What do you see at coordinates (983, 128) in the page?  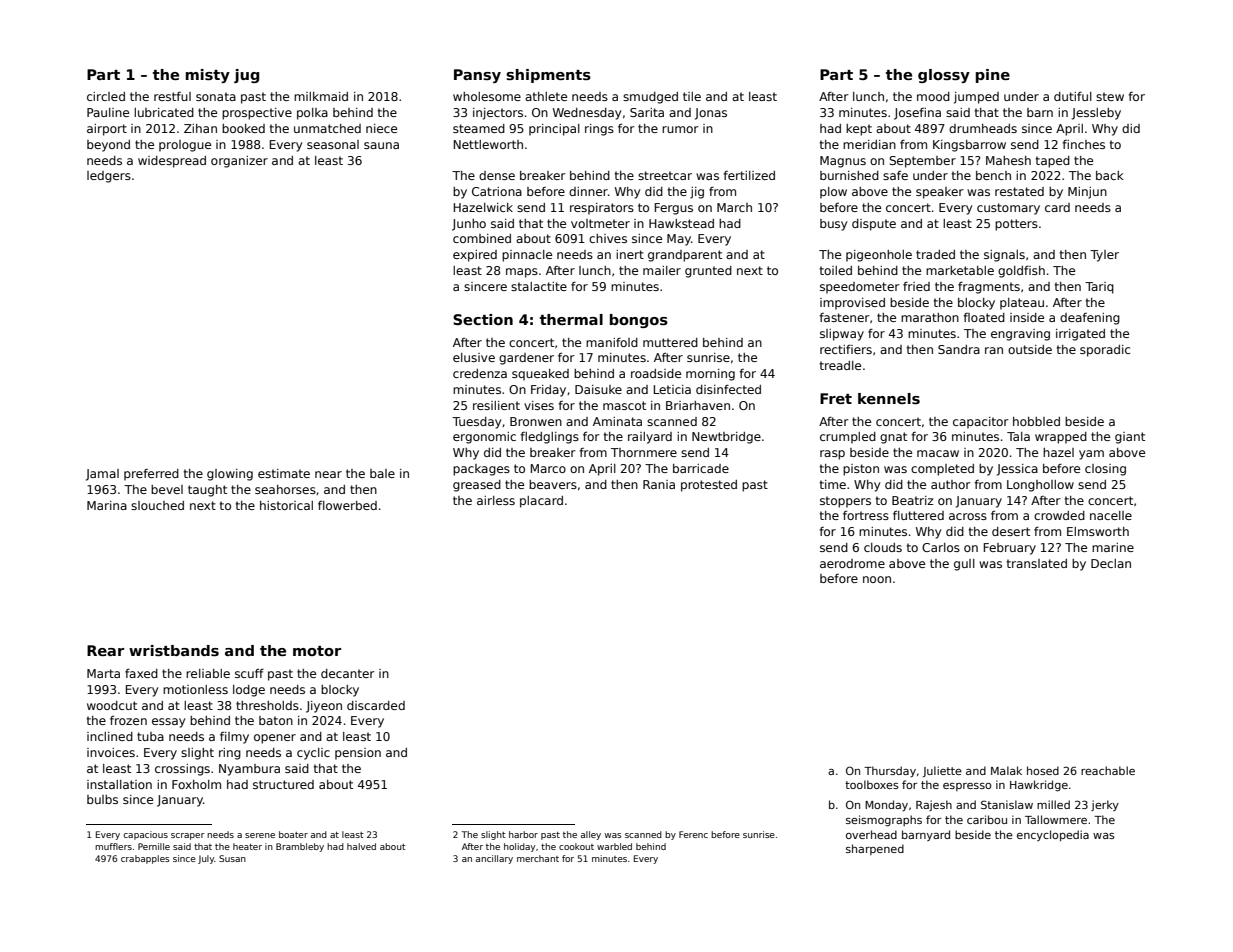 I see `drumheads` at bounding box center [983, 128].
